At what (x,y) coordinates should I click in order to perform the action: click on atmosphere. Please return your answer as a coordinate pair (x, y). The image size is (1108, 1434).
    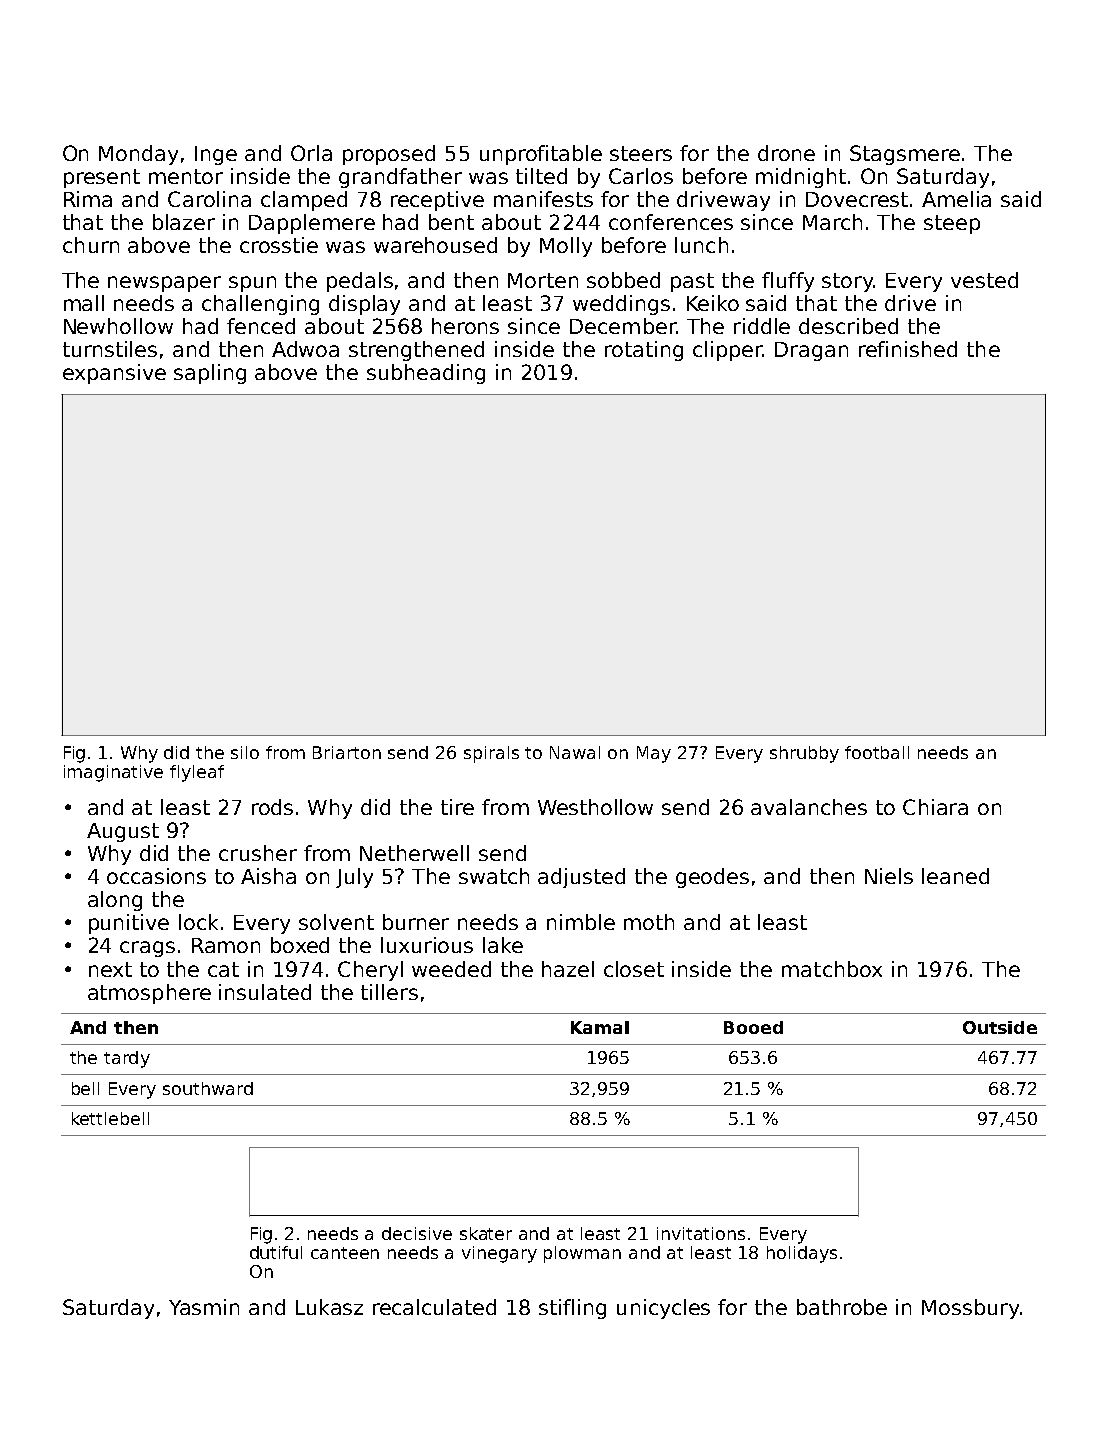
    Looking at the image, I should click on (149, 994).
